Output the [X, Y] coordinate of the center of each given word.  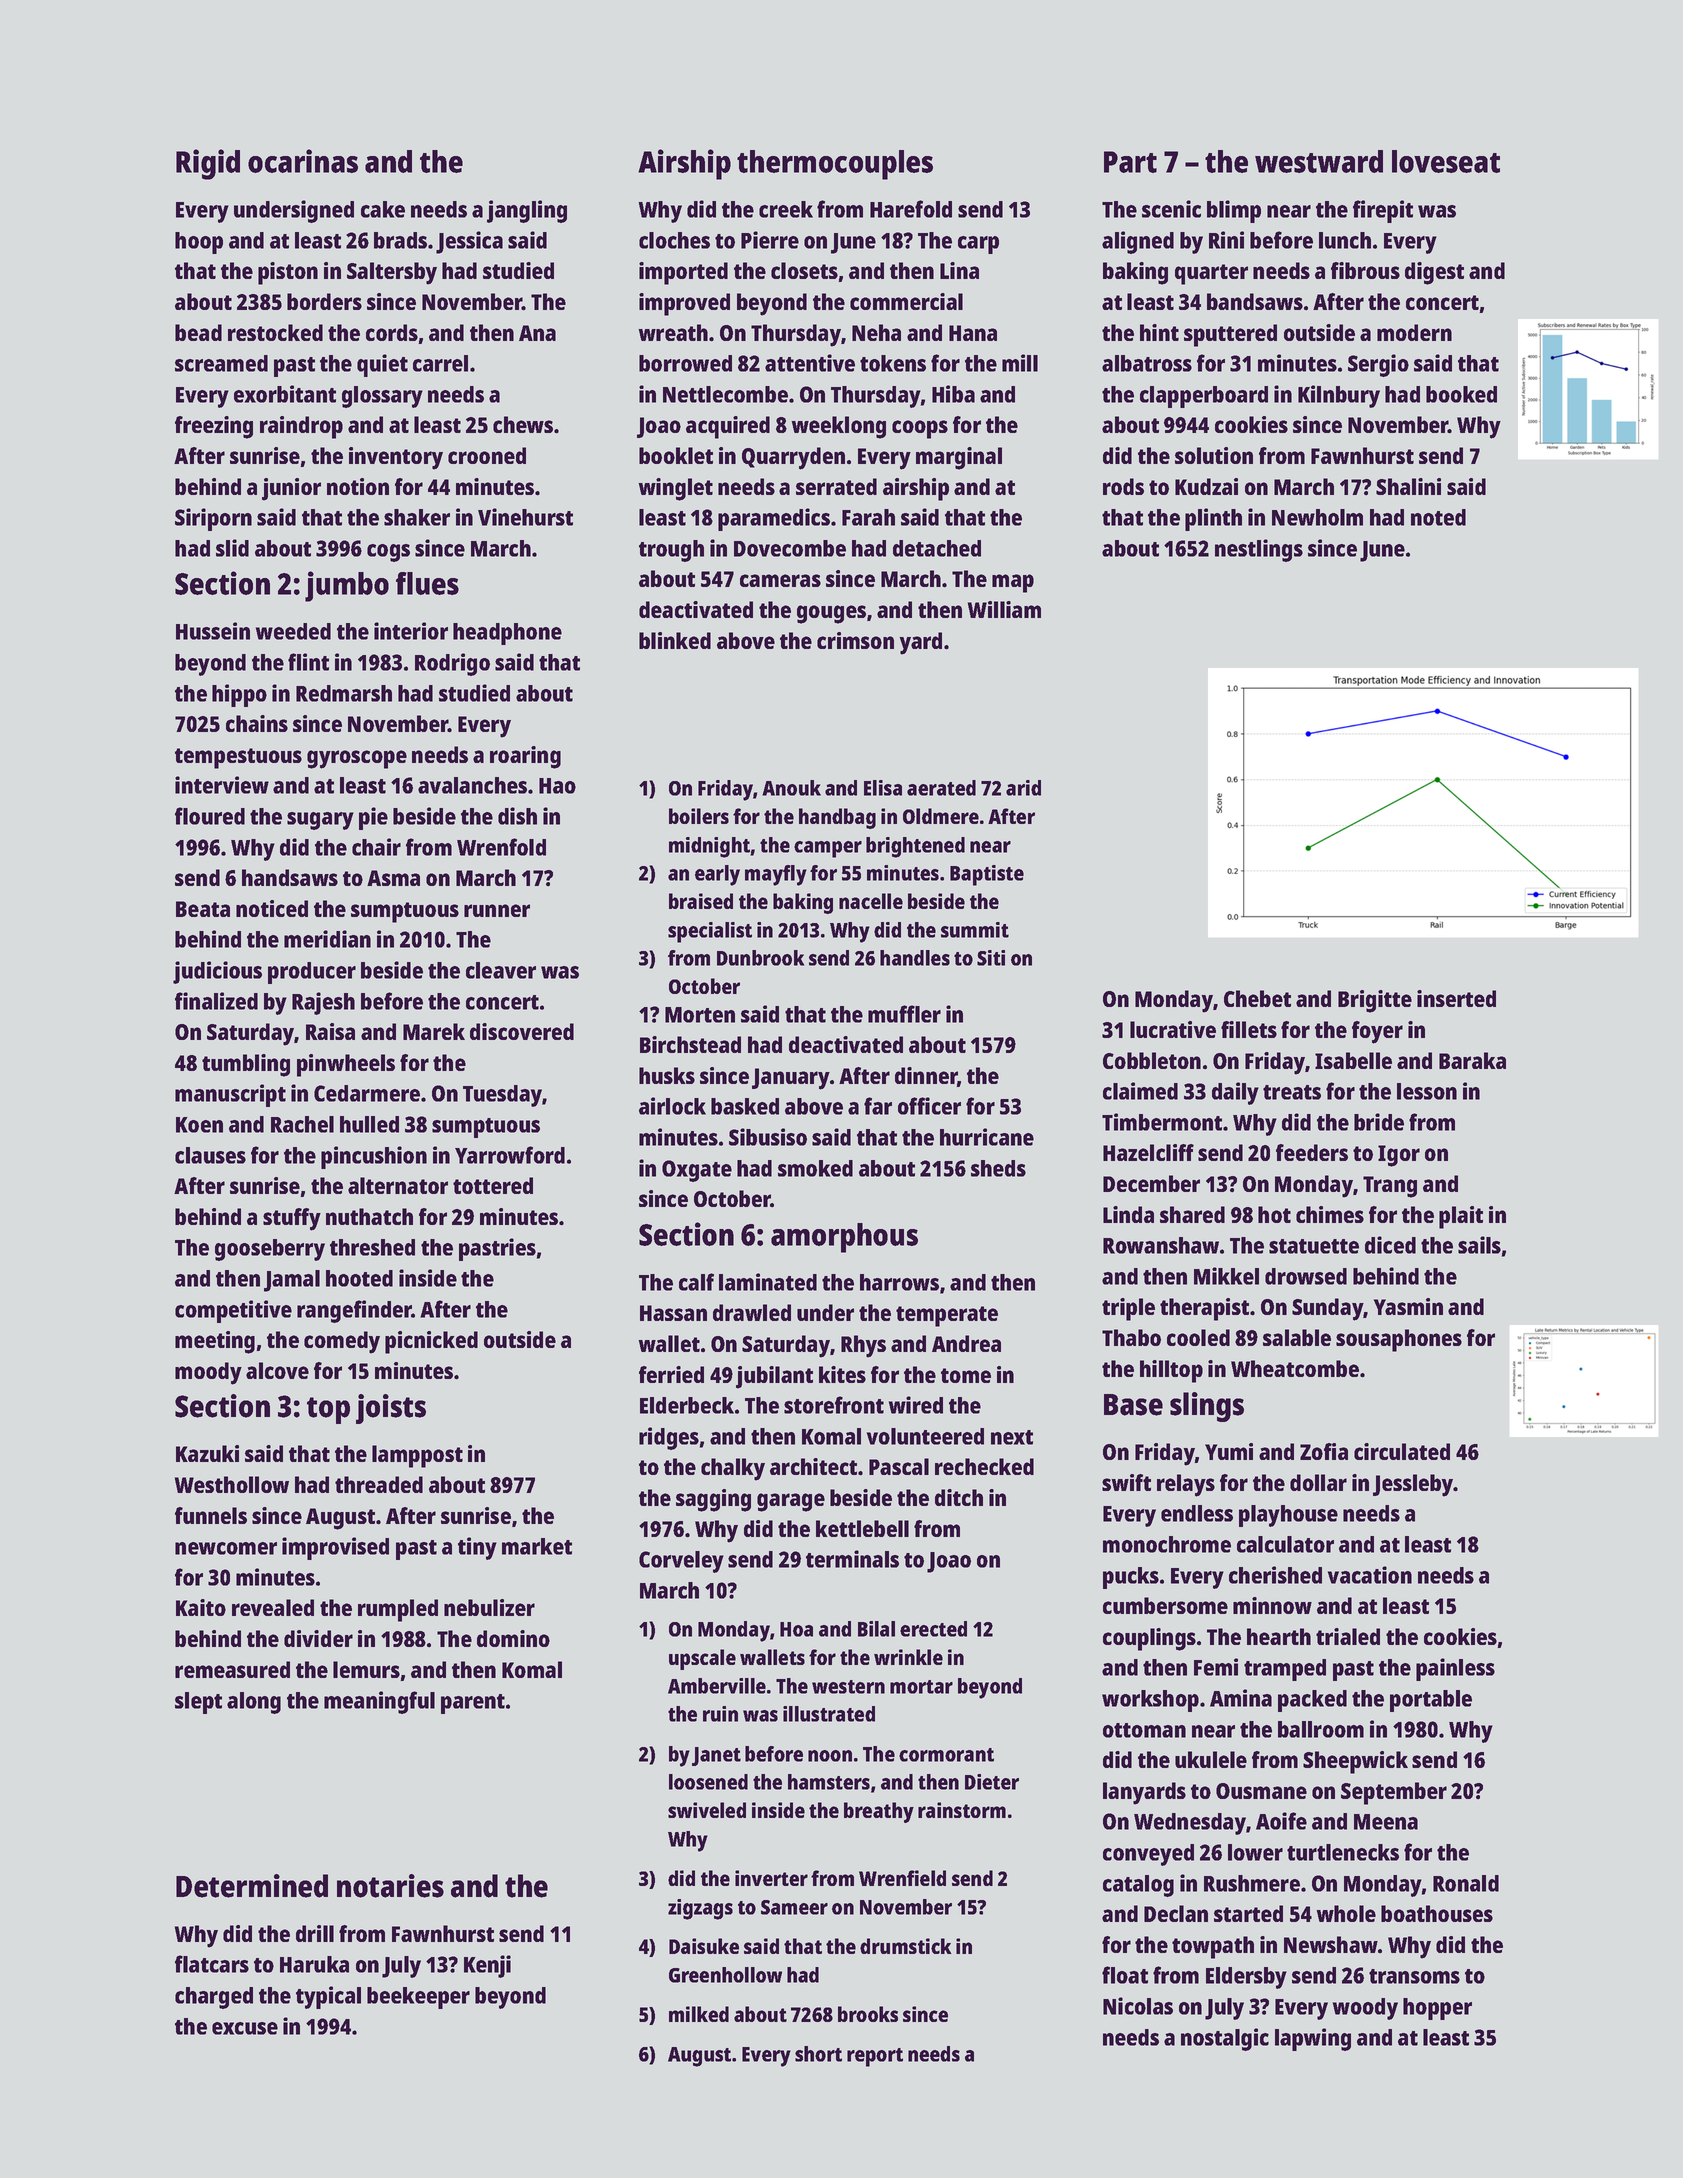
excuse [245, 2028]
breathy [879, 1812]
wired [916, 1405]
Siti [991, 958]
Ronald [1466, 1883]
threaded [379, 1484]
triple [1128, 1309]
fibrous [1365, 270]
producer [312, 973]
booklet [676, 455]
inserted [1456, 998]
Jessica [469, 242]
